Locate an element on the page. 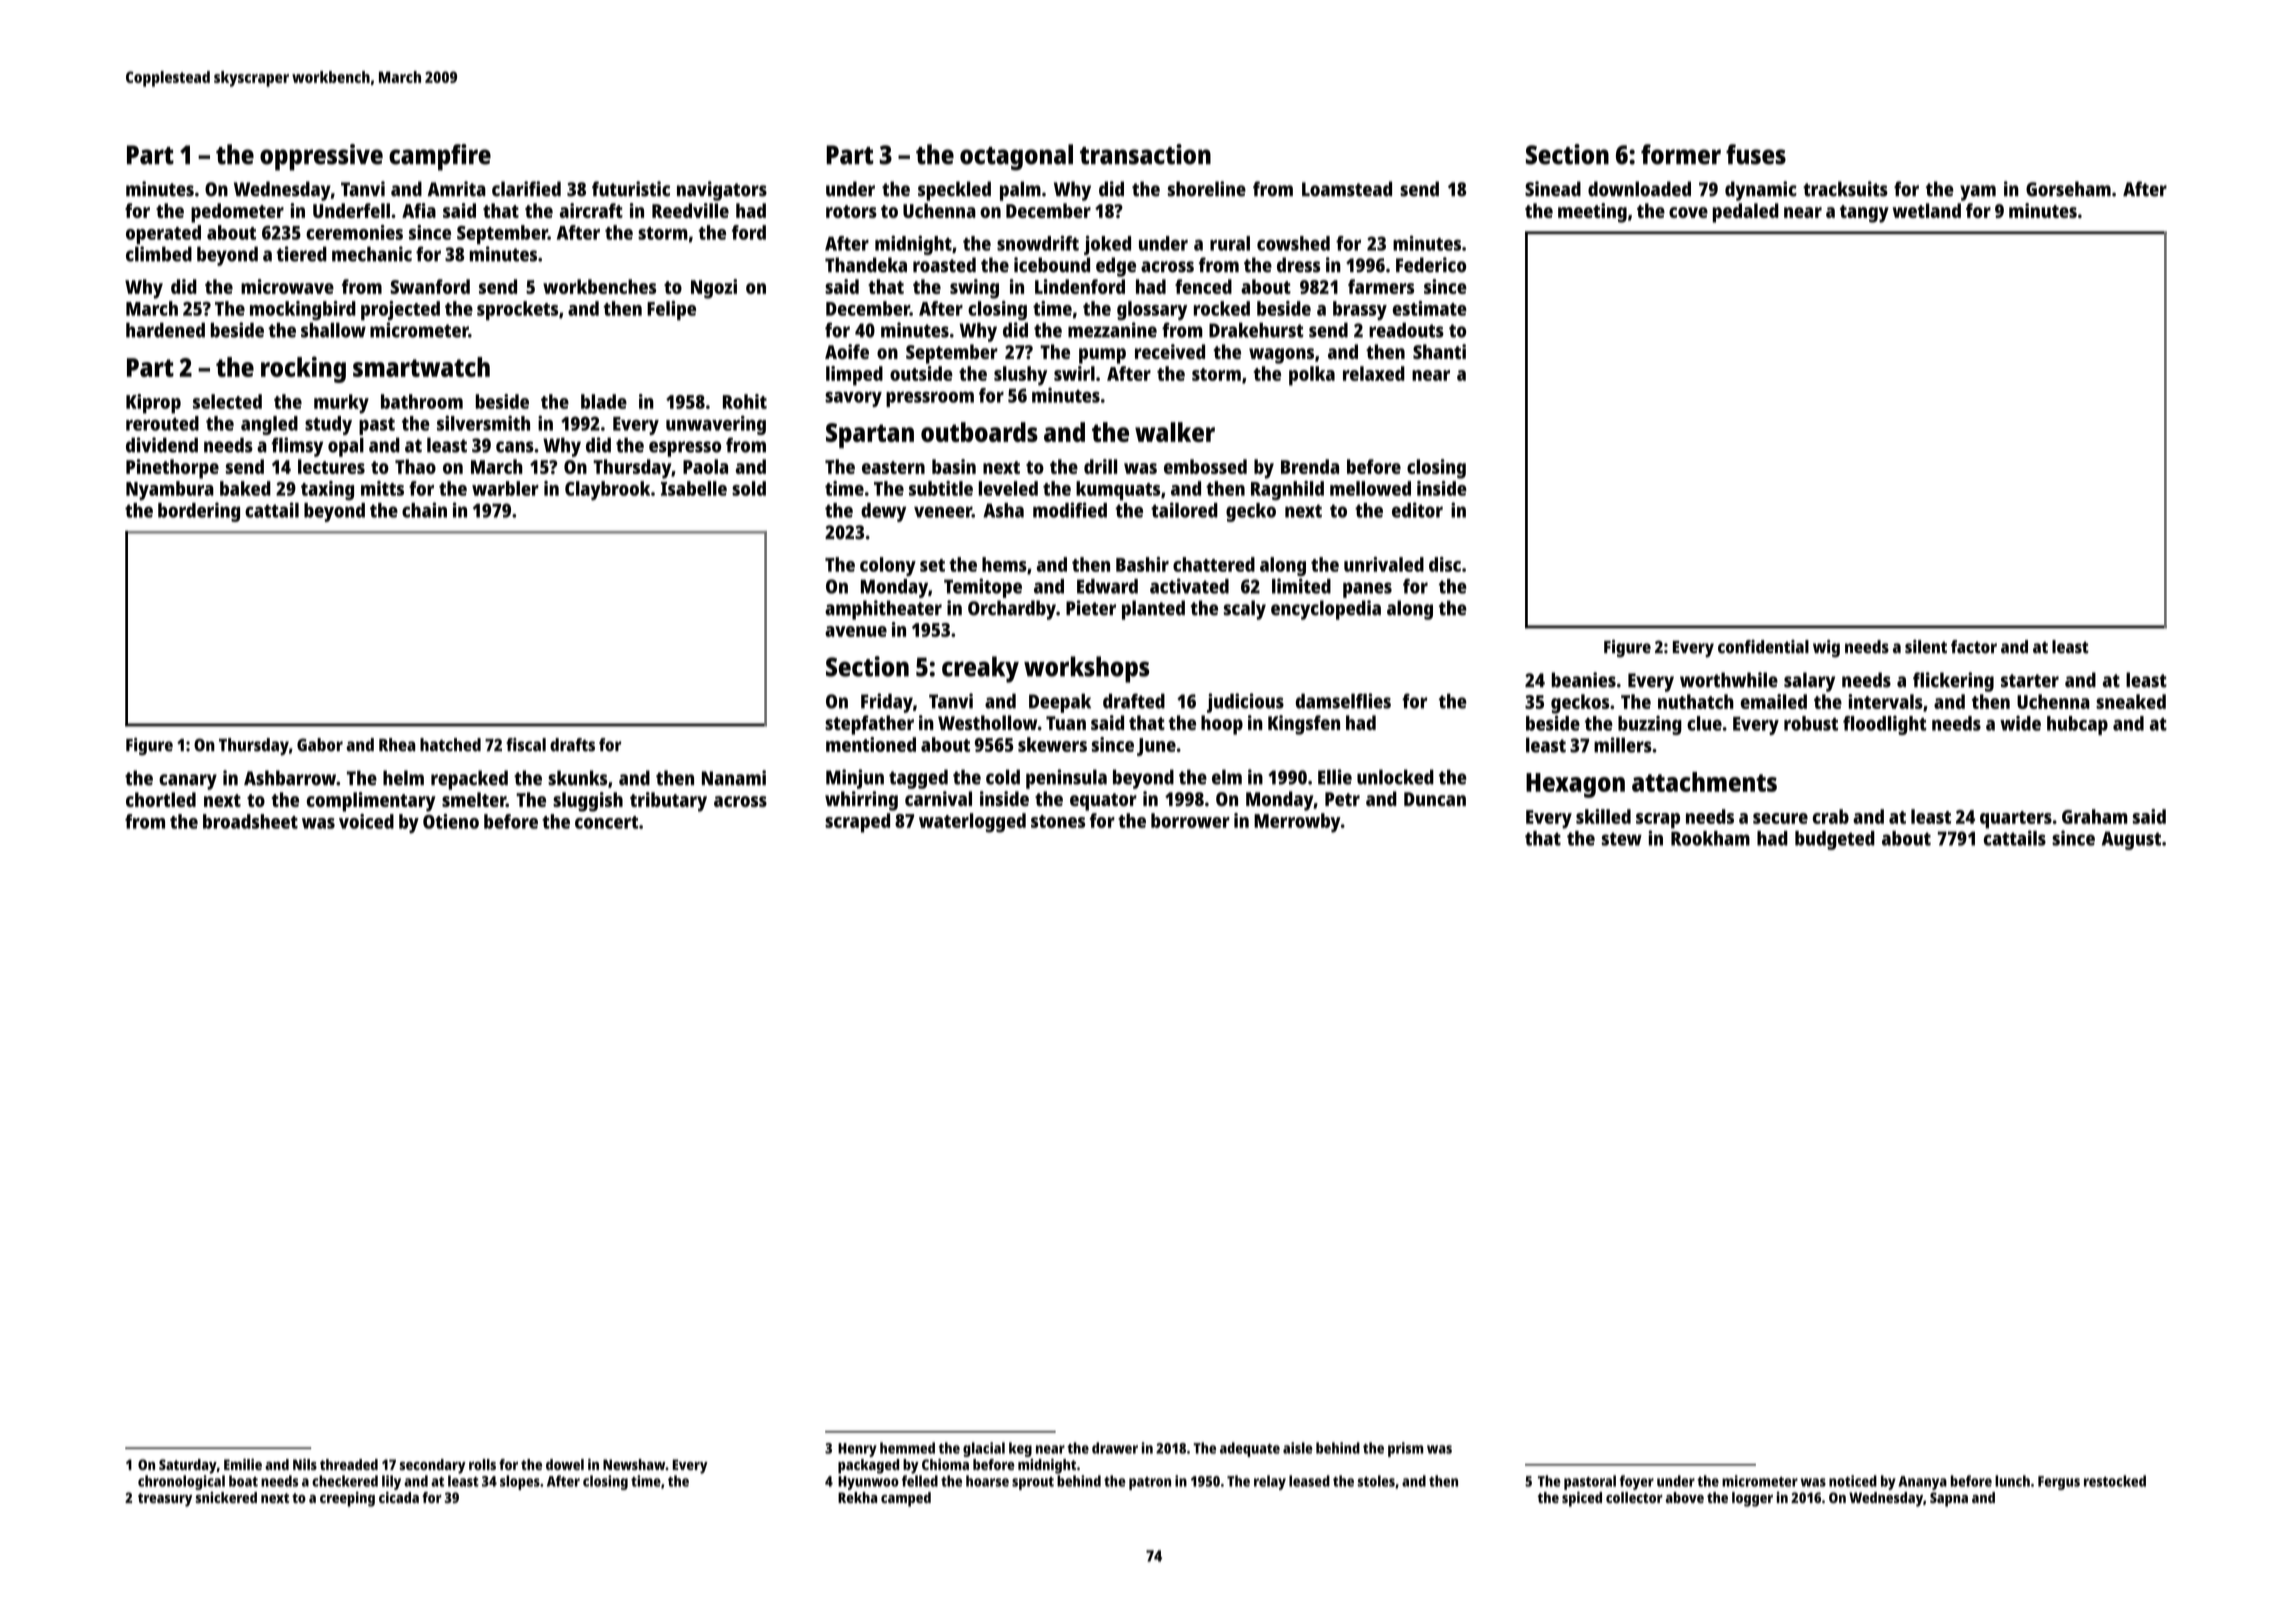 The width and height of the document is (2292, 1620). Merrowby is located at coordinates (1297, 823).
